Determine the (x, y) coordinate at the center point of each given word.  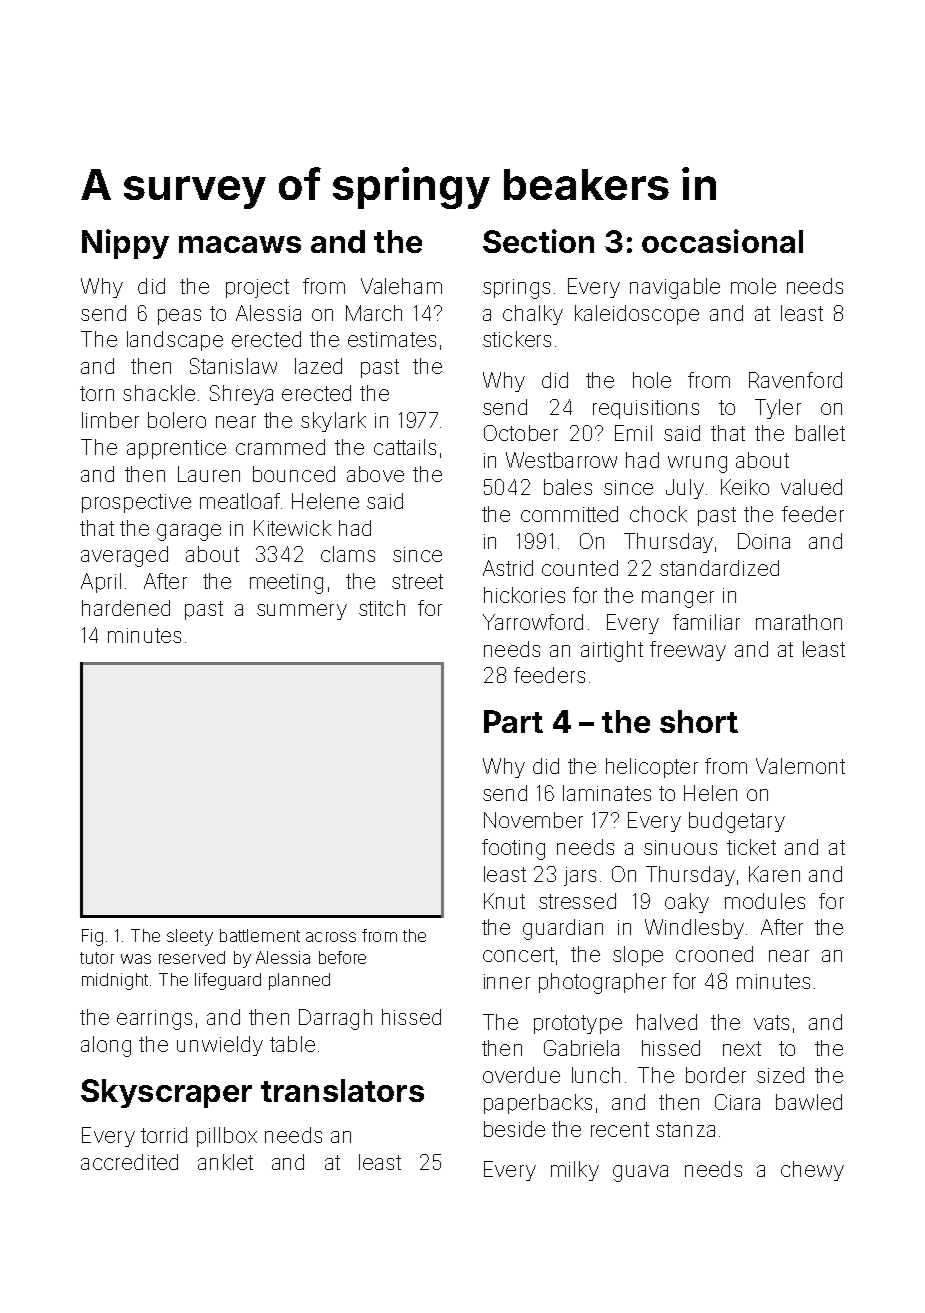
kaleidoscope (637, 315)
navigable (675, 288)
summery (302, 612)
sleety (190, 937)
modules (765, 901)
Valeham (401, 286)
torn (97, 393)
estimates (392, 339)
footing (513, 849)
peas (179, 317)
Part (513, 721)
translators (342, 1090)
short (699, 721)
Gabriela (581, 1048)
